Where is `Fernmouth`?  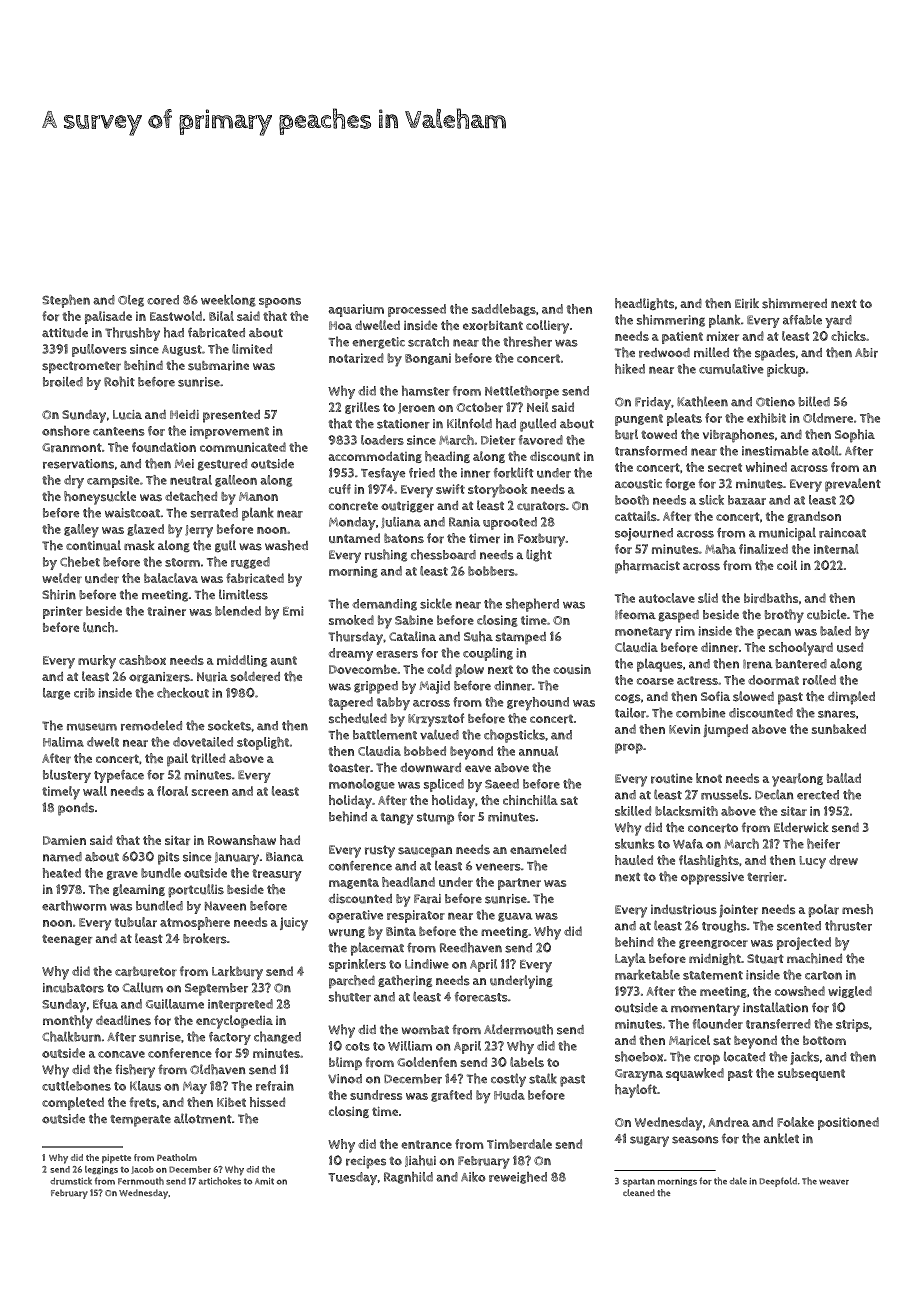 Fernmouth is located at coordinates (141, 1181).
